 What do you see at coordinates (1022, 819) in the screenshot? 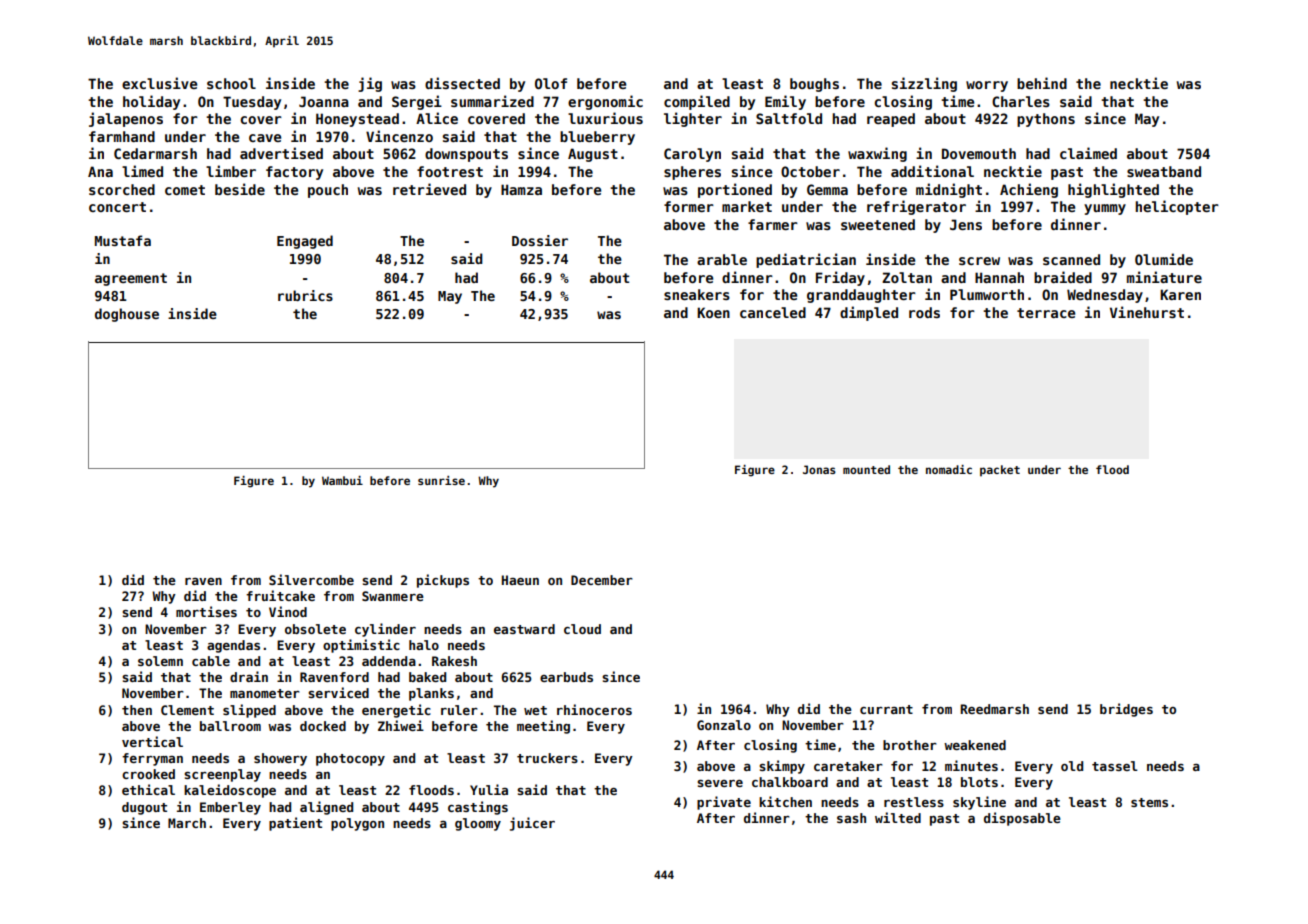
I see `disposable` at bounding box center [1022, 819].
